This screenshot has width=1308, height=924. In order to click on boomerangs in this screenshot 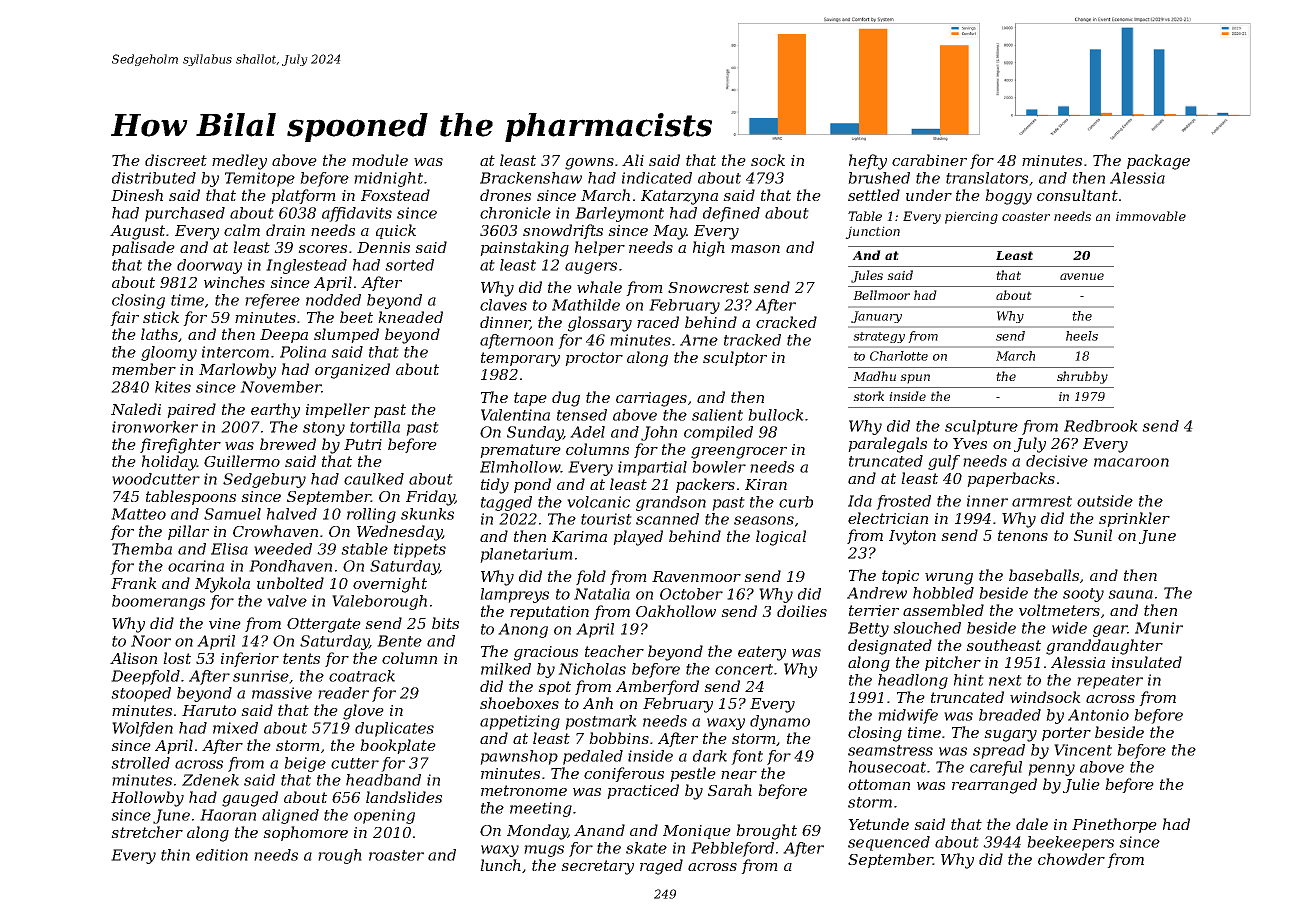, I will do `click(158, 602)`.
